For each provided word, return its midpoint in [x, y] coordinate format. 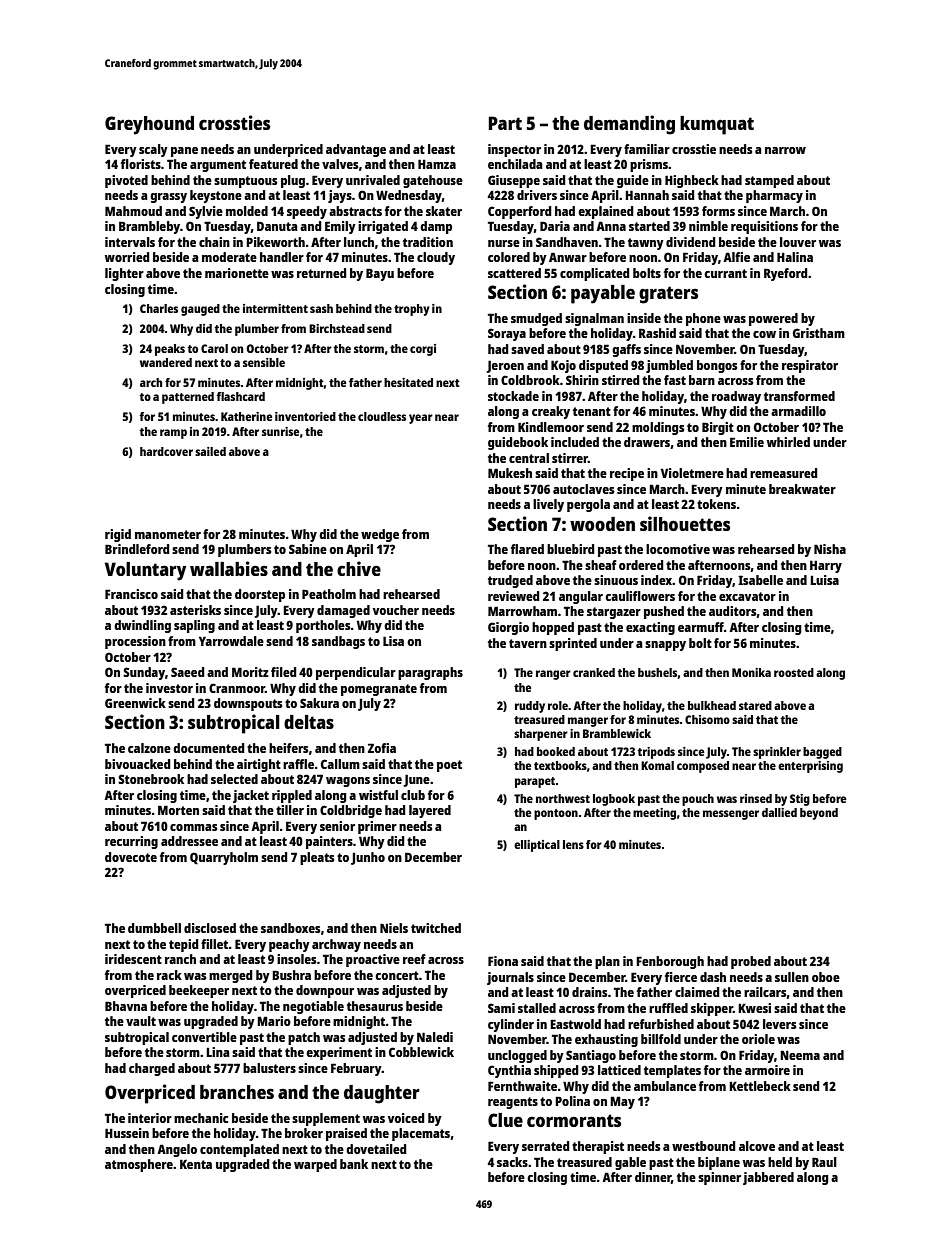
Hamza [437, 164]
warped [315, 1165]
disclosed [210, 928]
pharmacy [774, 196]
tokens [716, 504]
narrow [785, 150]
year [421, 419]
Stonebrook [151, 779]
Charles [159, 308]
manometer [168, 534]
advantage [356, 150]
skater [444, 211]
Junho [368, 858]
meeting [654, 814]
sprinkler [777, 753]
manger [588, 722]
